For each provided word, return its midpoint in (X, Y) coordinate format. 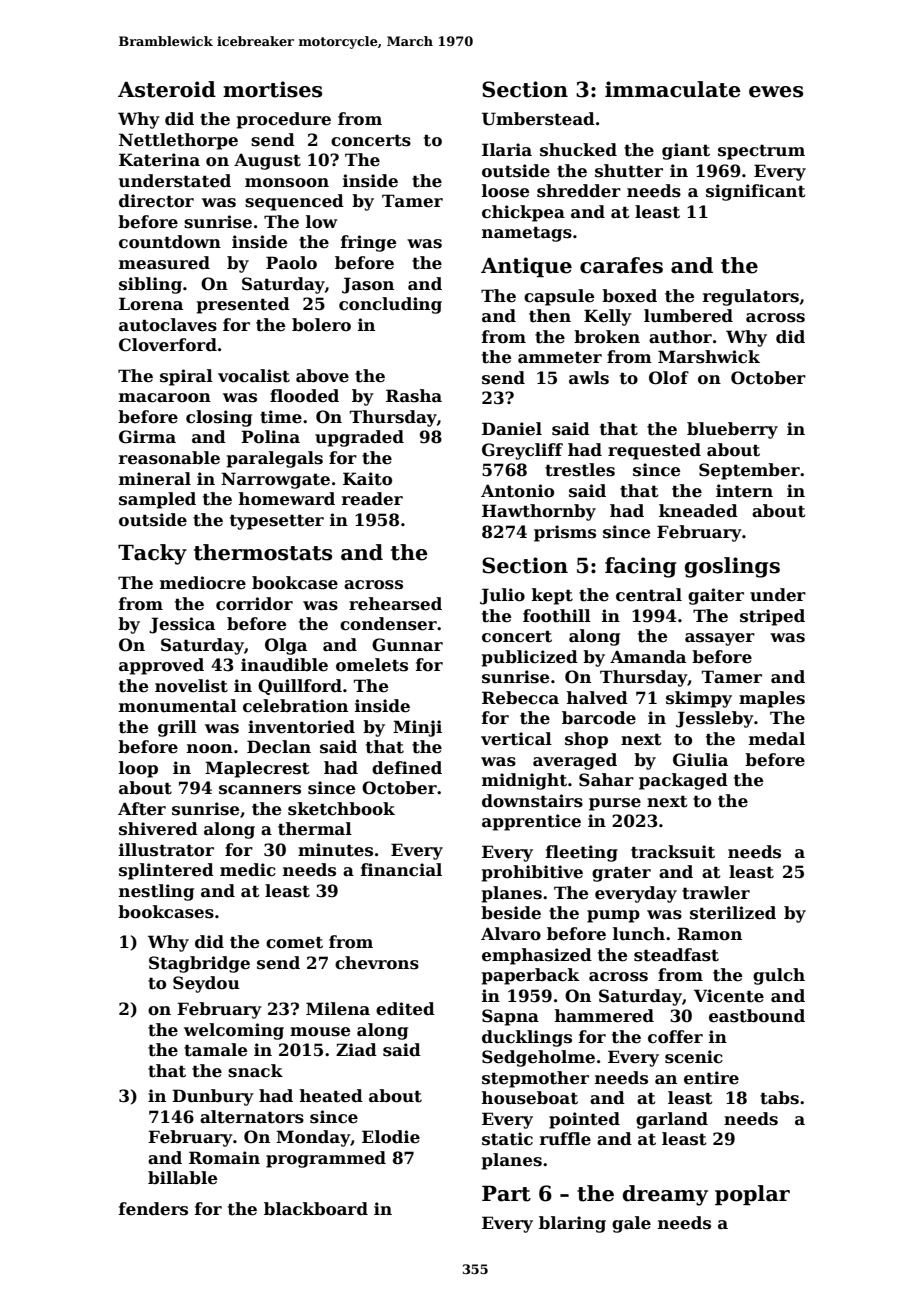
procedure (284, 120)
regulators (751, 297)
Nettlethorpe (178, 141)
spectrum (761, 152)
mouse (320, 1032)
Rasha (414, 396)
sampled (157, 500)
